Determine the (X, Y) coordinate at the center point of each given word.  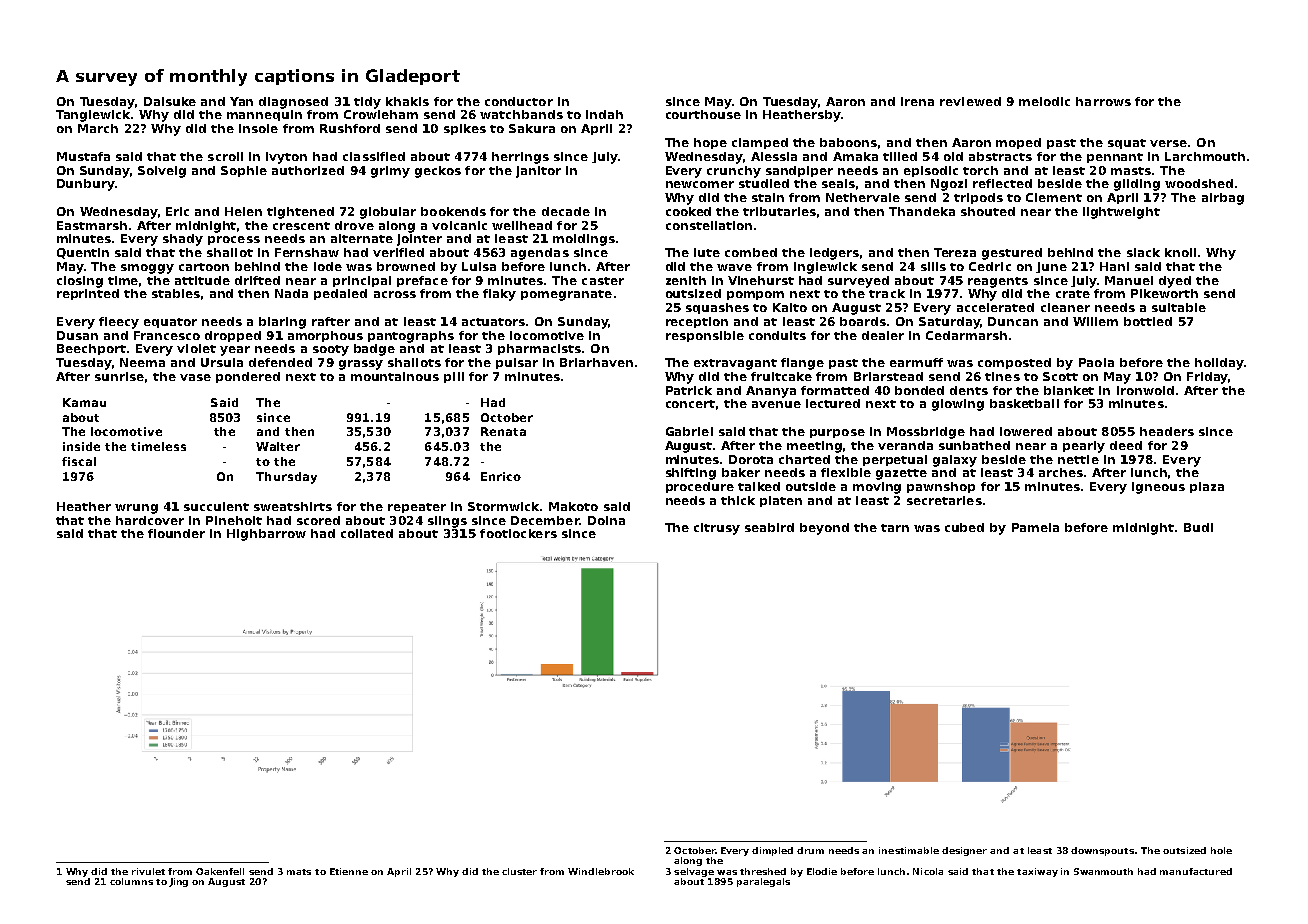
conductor (519, 101)
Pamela (1035, 527)
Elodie (822, 871)
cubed (964, 527)
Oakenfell (220, 871)
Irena (917, 101)
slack (1143, 252)
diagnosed (293, 103)
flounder (176, 533)
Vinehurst (761, 280)
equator (170, 323)
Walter (278, 446)
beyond (824, 529)
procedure (700, 487)
